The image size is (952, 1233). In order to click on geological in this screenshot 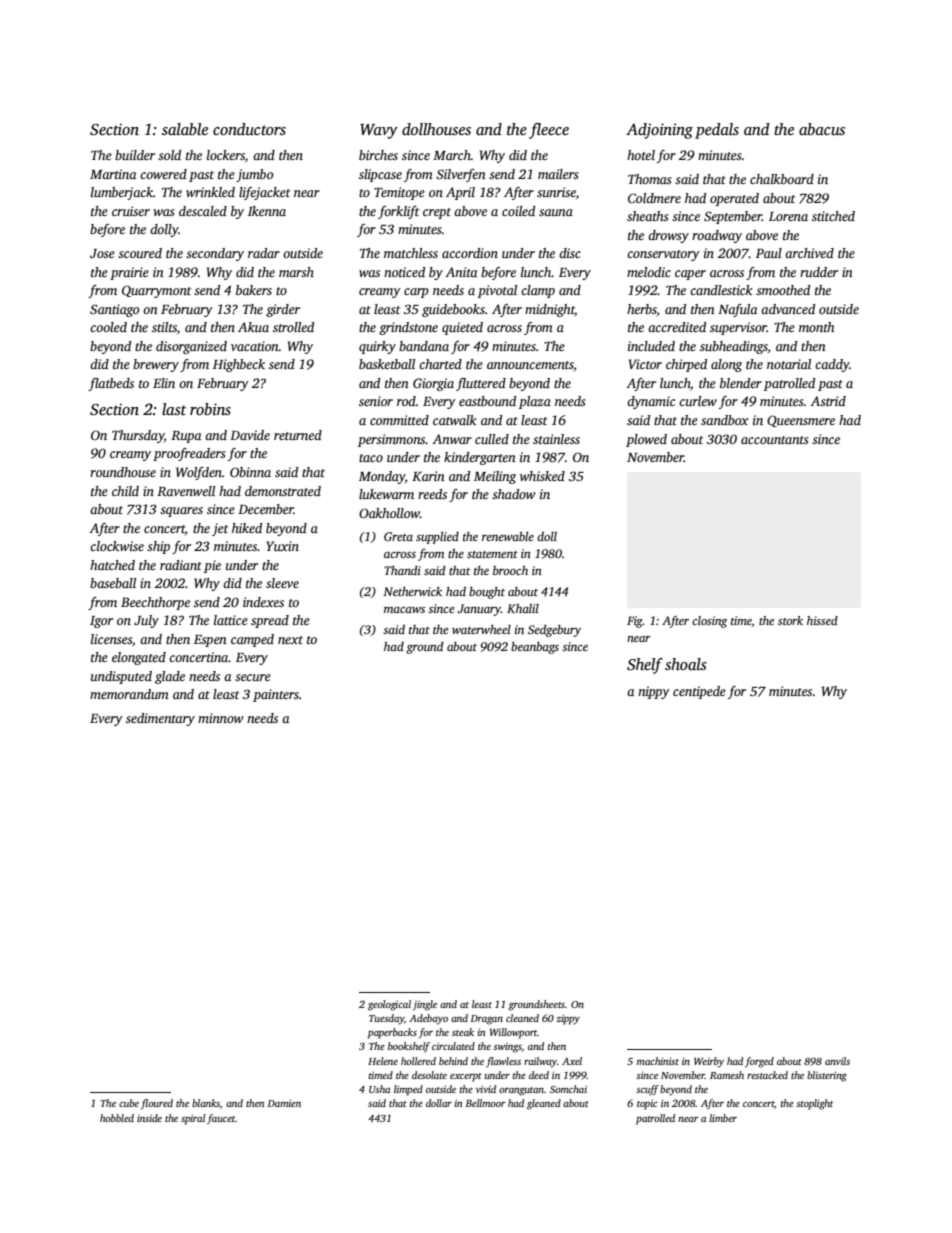, I will do `click(389, 1005)`.
